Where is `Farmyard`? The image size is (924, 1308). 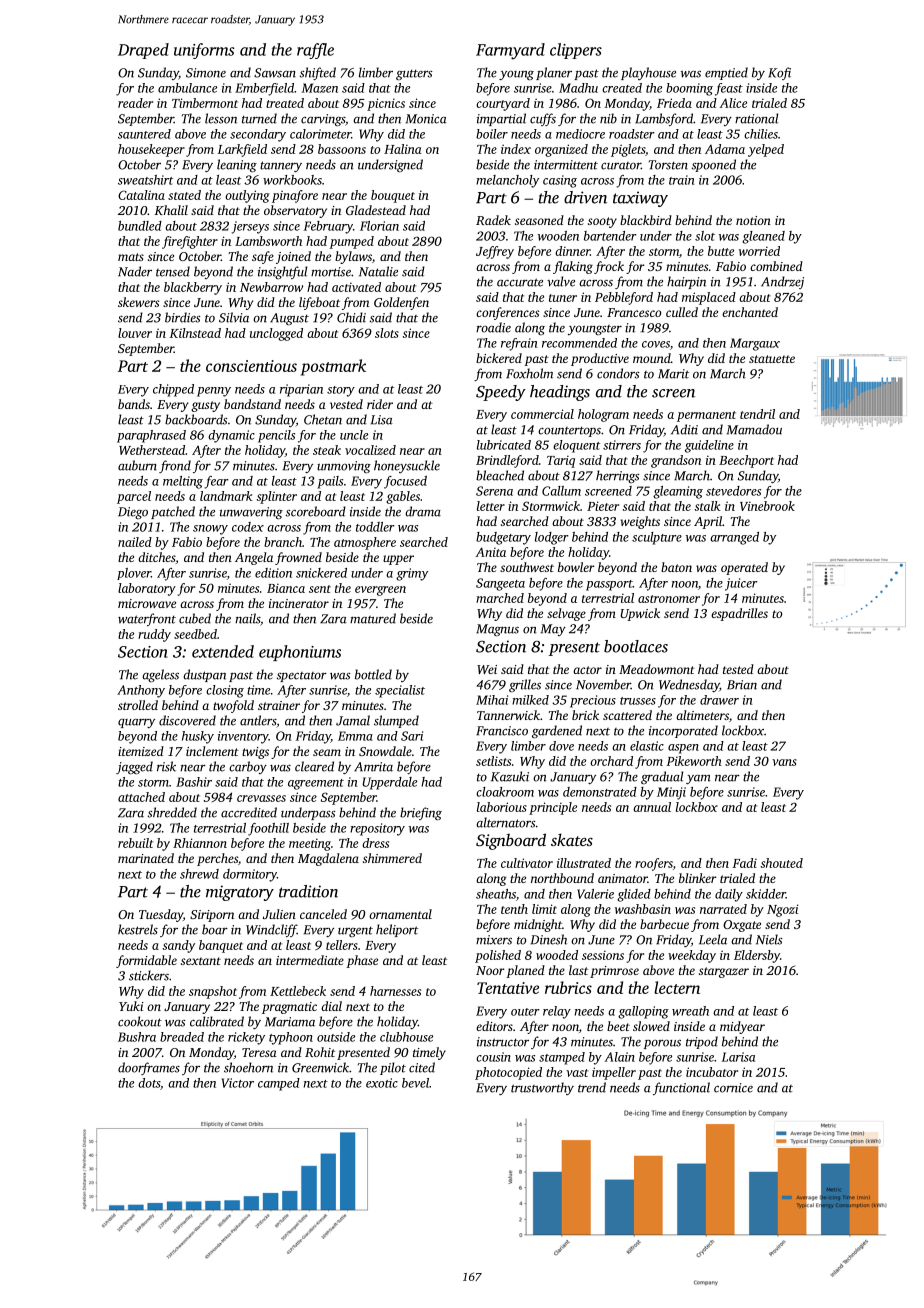 Farmyard is located at coordinates (510, 51).
